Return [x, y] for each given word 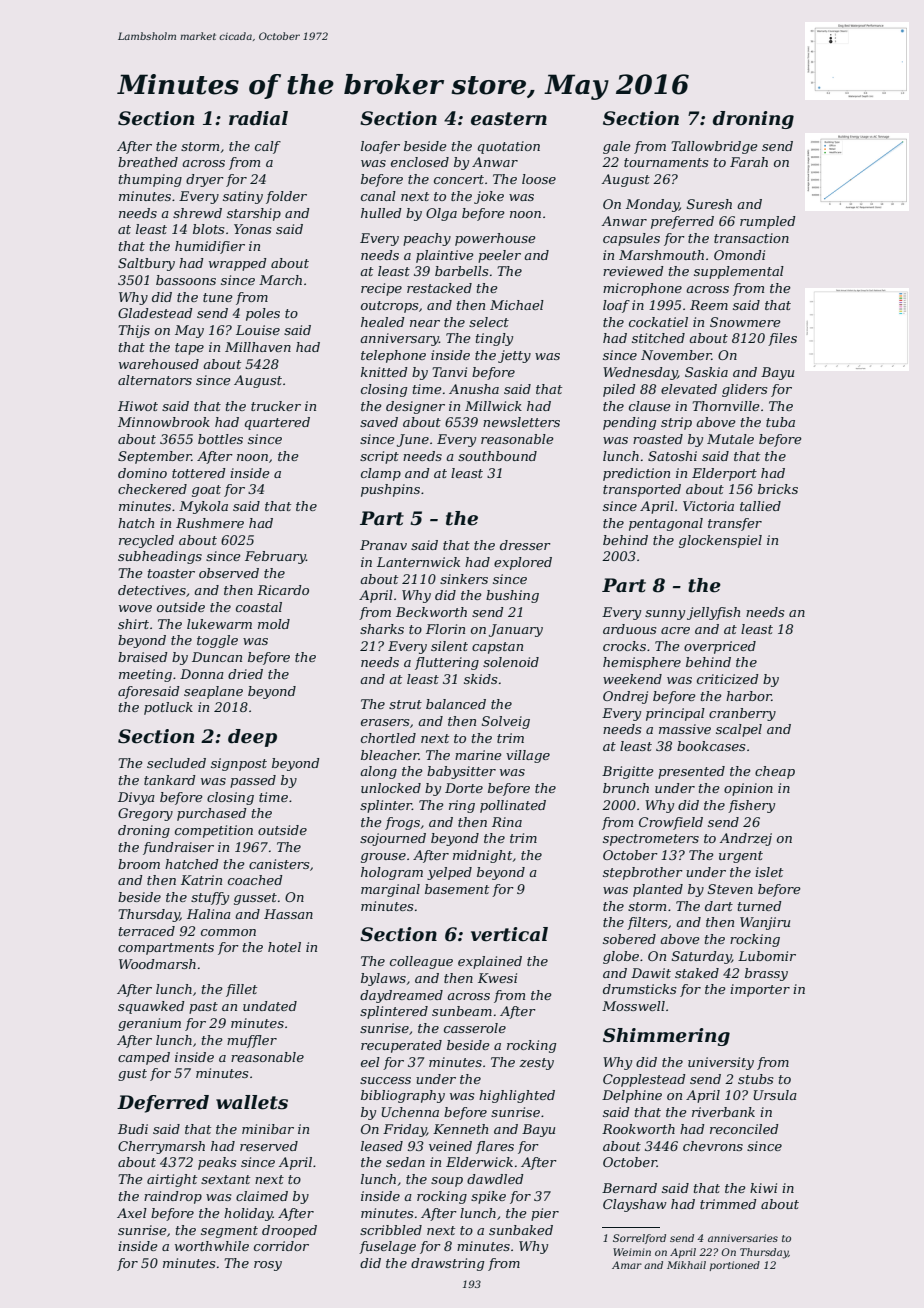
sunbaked [521, 1230]
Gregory [145, 814]
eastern [509, 119]
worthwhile [212, 1246]
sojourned [393, 839]
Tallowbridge [714, 147]
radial [258, 118]
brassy [766, 974]
